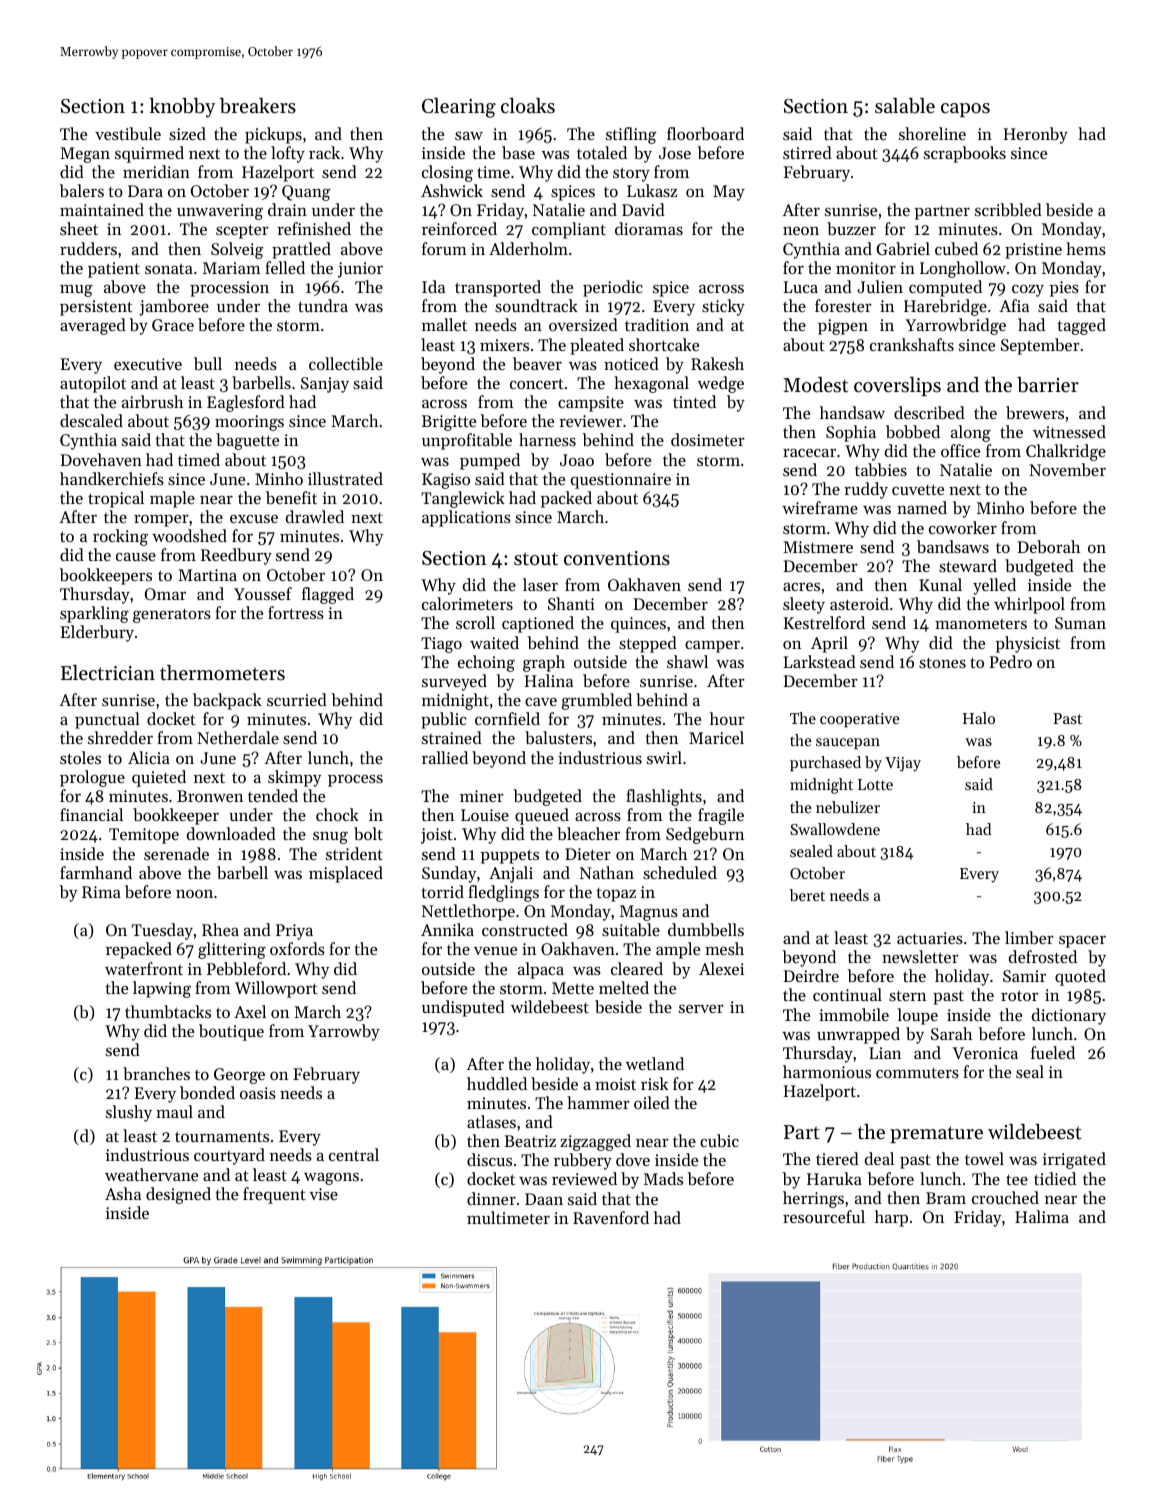  I want to click on resourceful, so click(824, 1216).
